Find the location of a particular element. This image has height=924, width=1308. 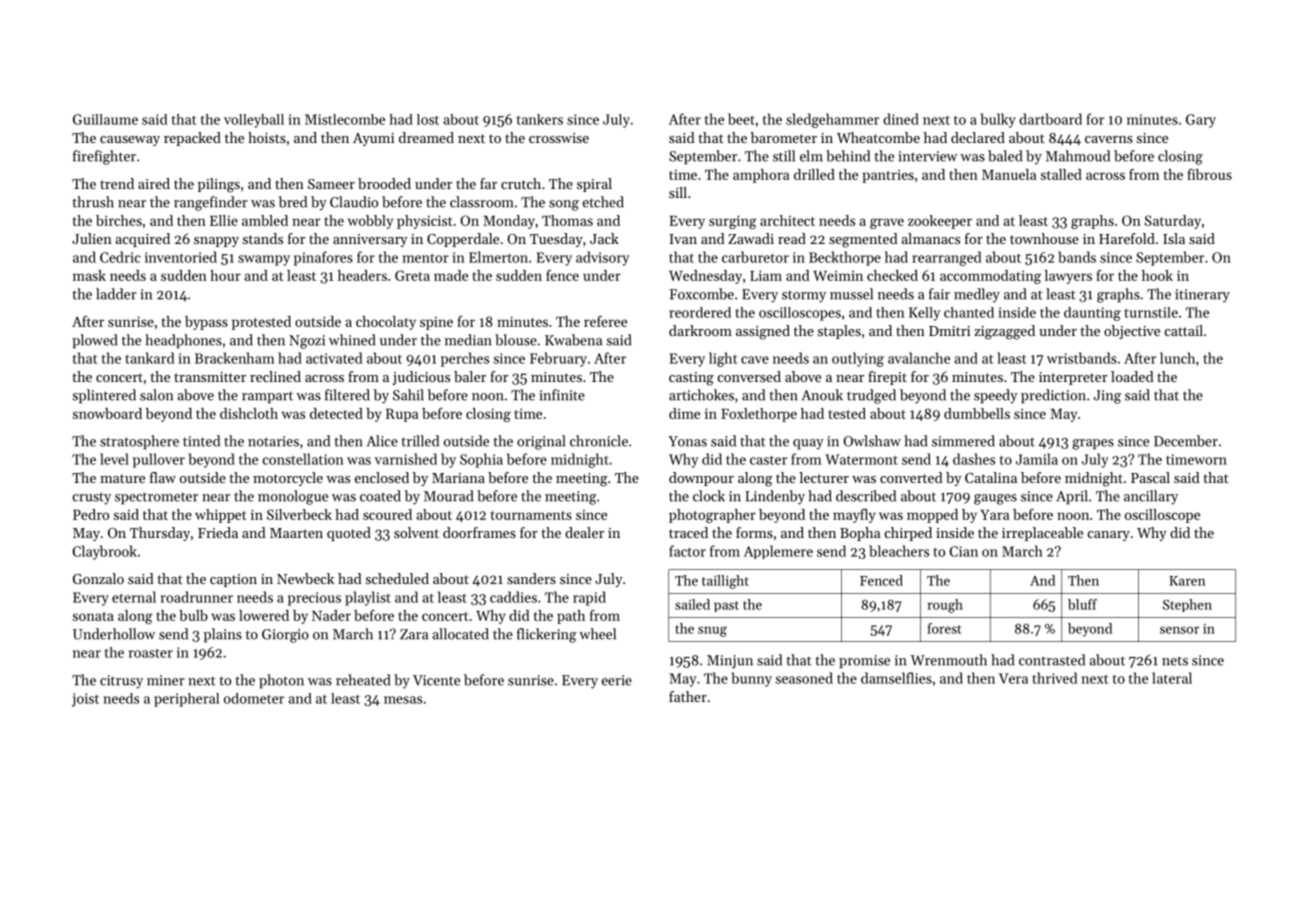

wheel is located at coordinates (597, 634).
